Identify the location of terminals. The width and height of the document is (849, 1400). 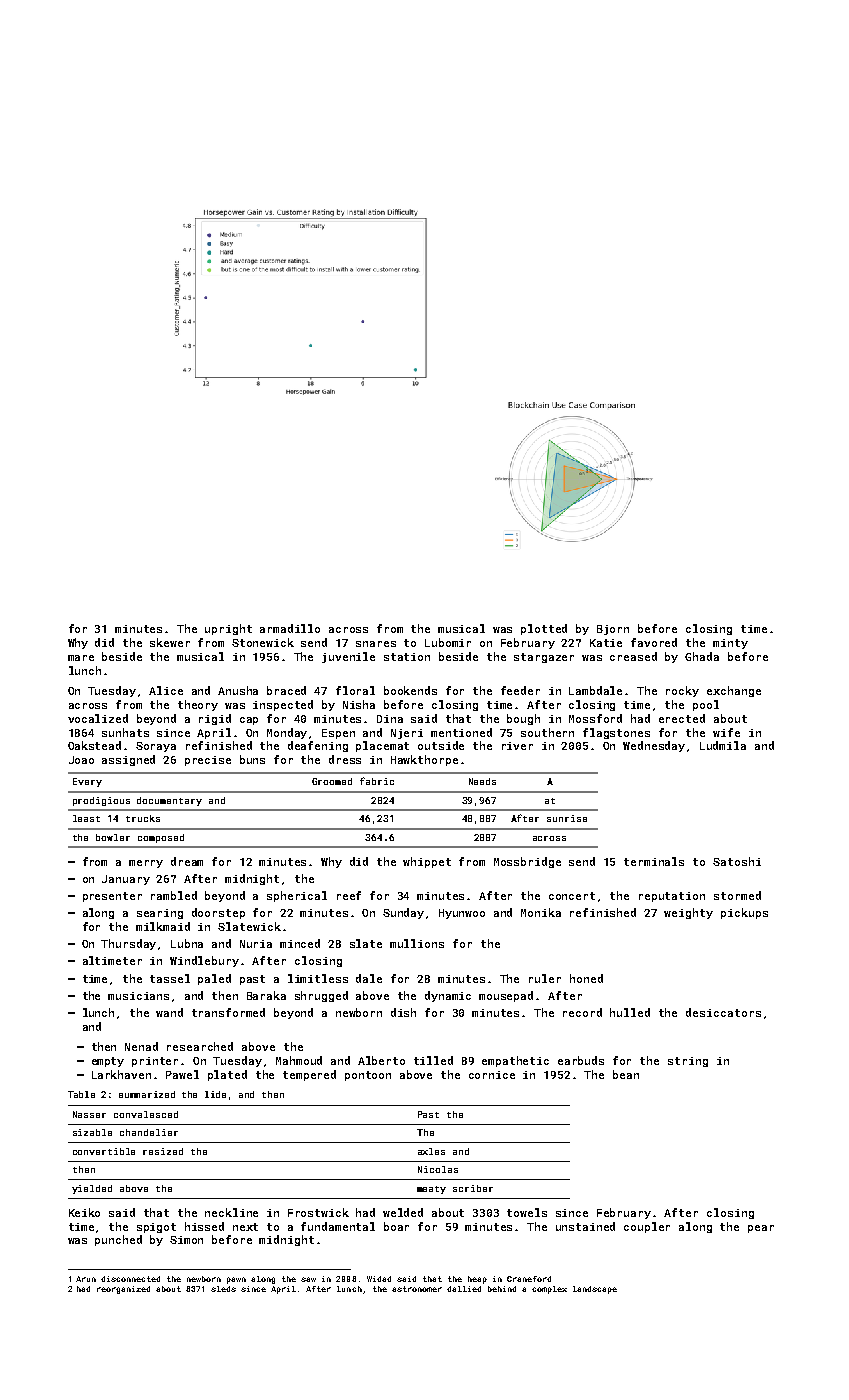
(654, 861).
